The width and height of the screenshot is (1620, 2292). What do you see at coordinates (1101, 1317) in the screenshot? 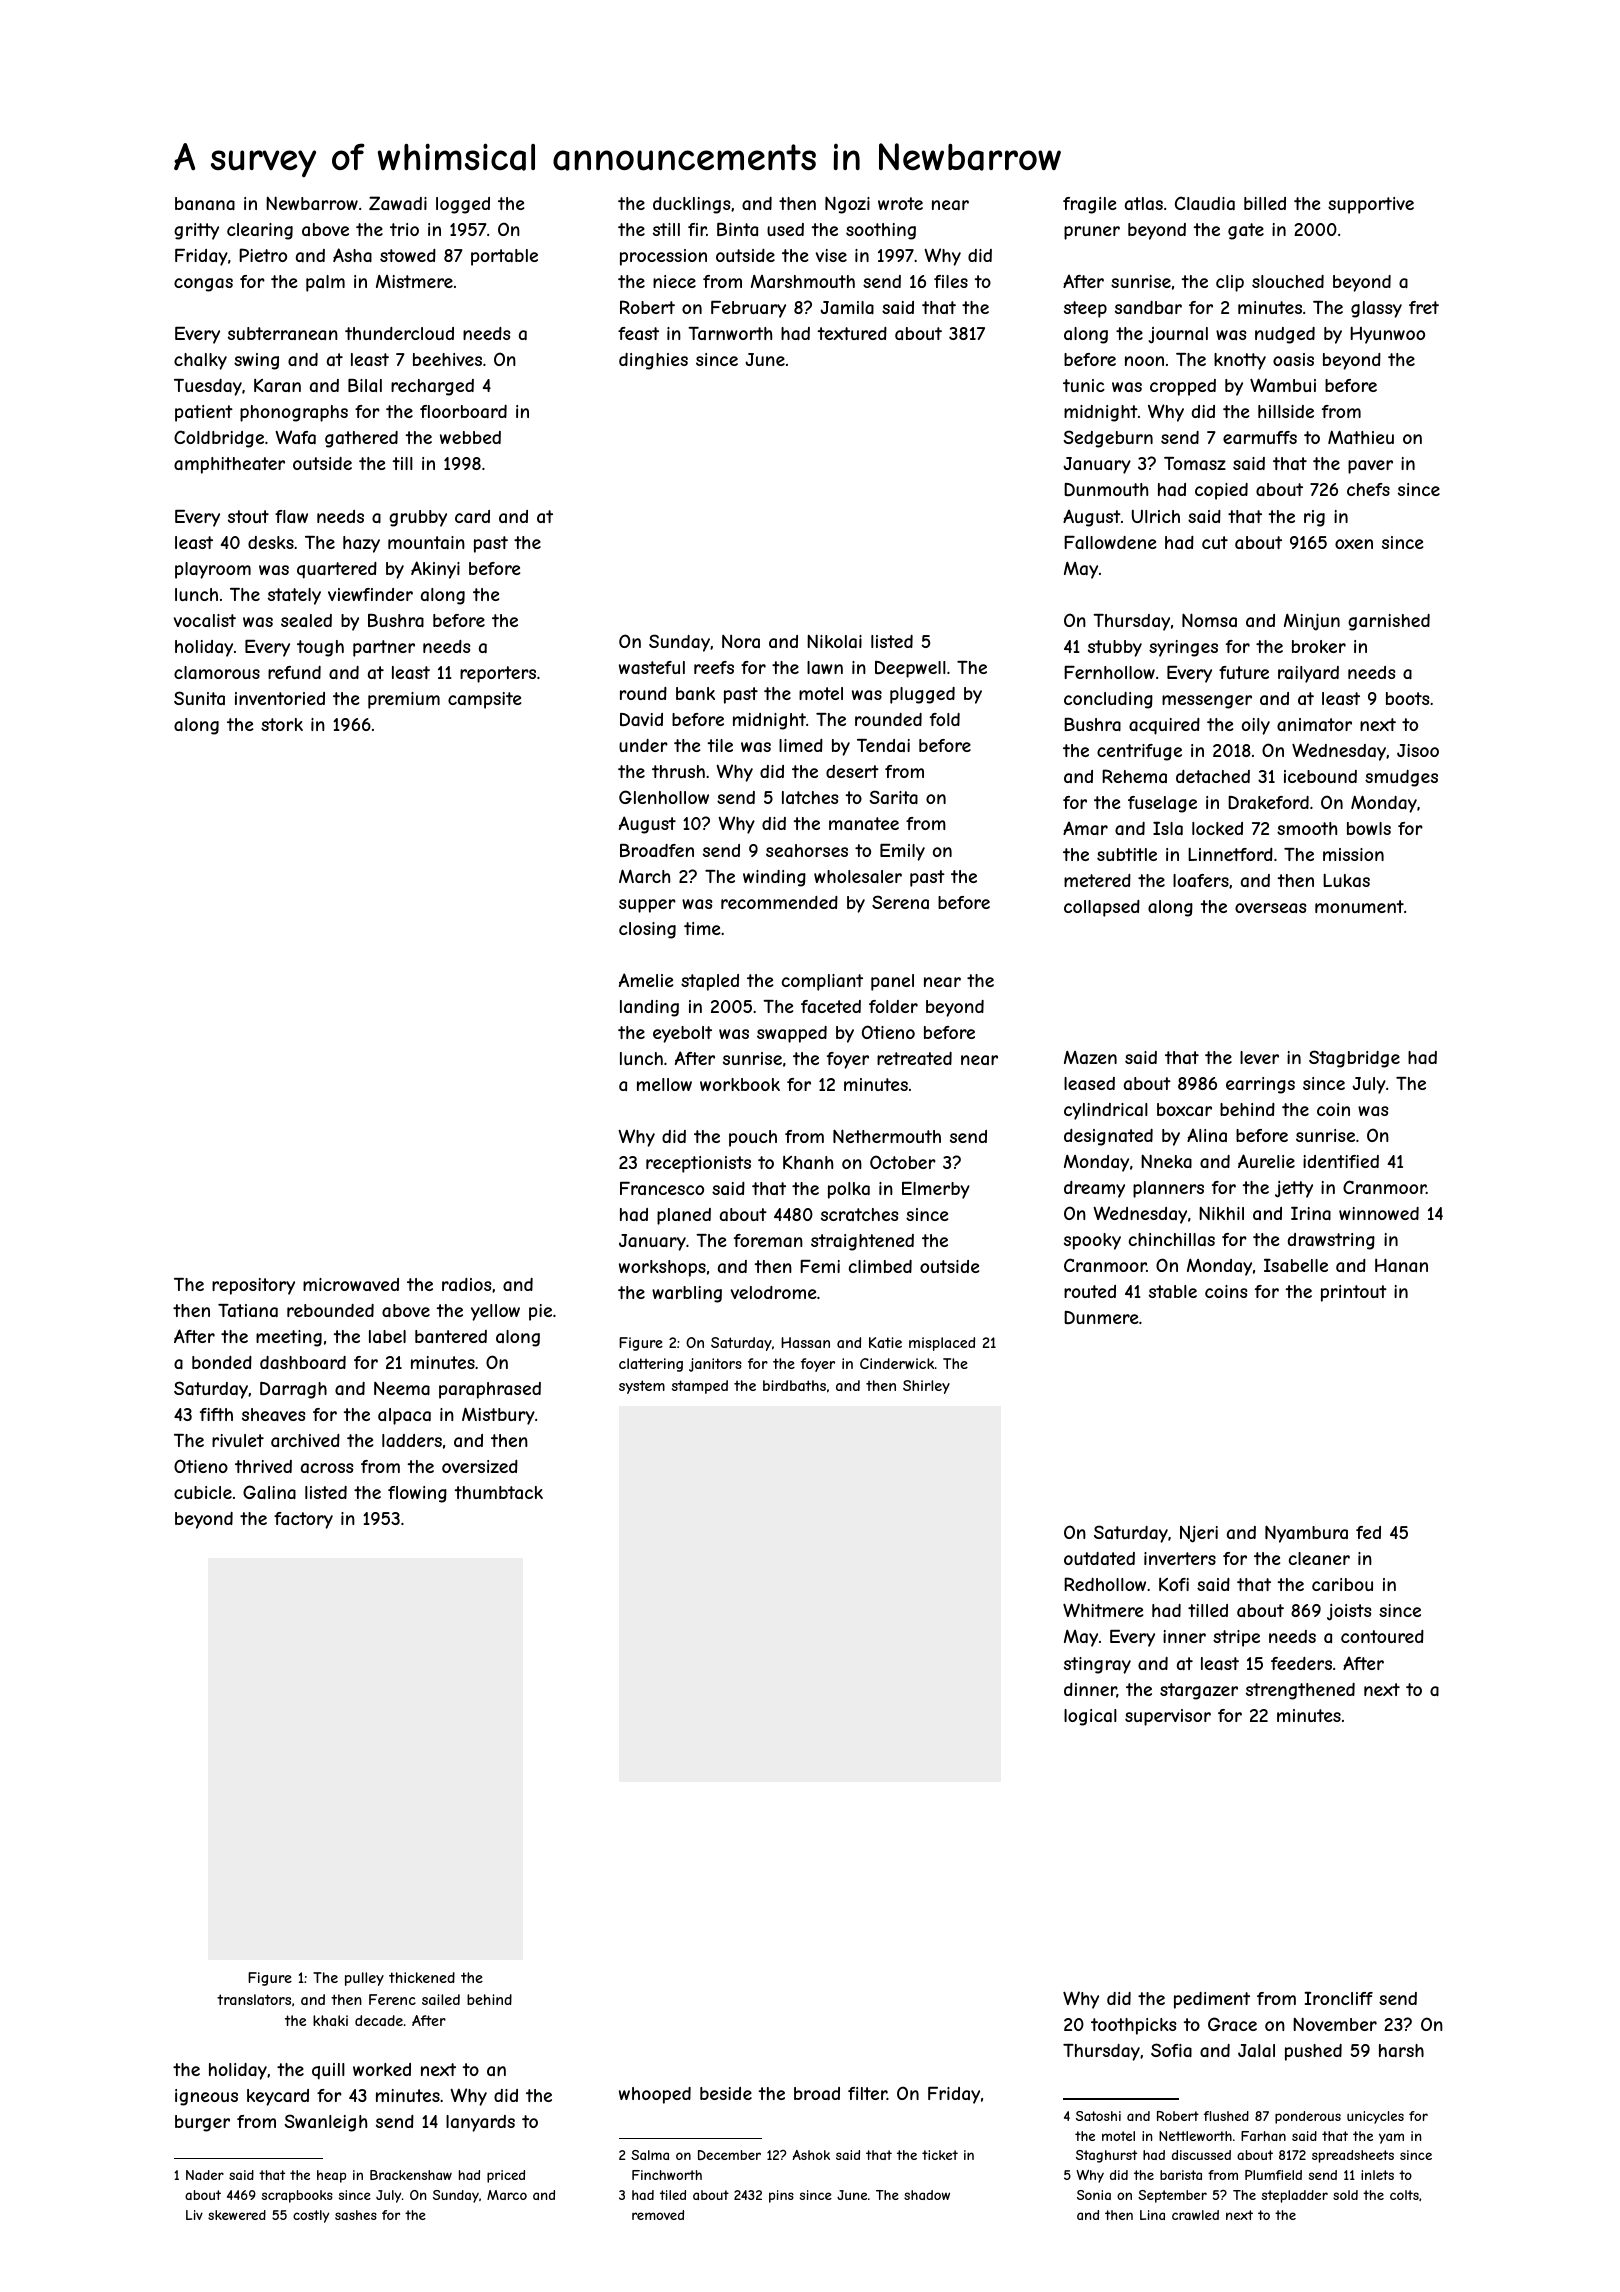
I see `Dunmere` at bounding box center [1101, 1317].
